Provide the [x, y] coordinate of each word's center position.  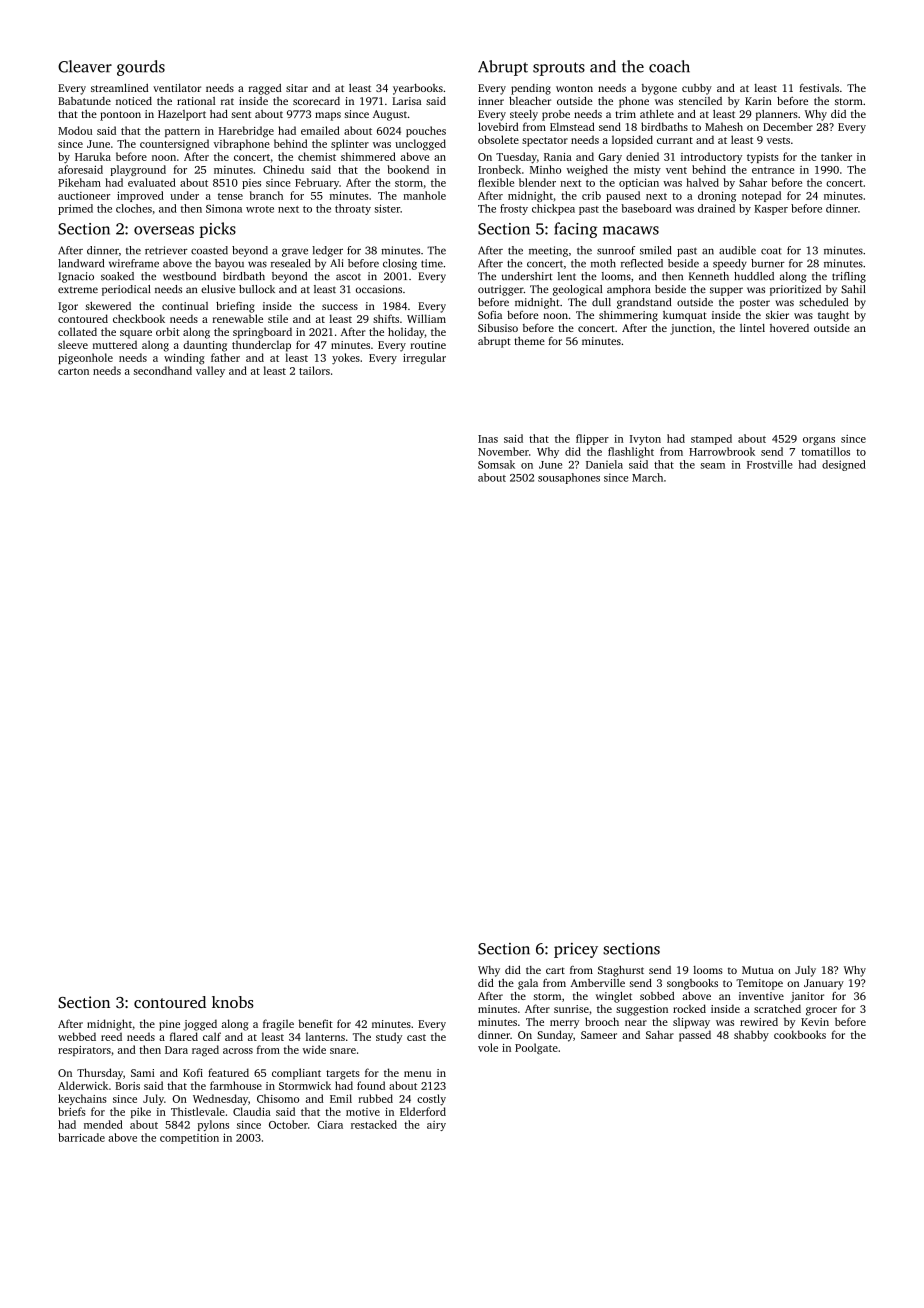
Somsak [496, 464]
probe [556, 115]
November [503, 451]
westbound [189, 276]
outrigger [501, 290]
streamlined [120, 88]
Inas [488, 439]
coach [669, 66]
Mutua [758, 970]
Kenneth [709, 276]
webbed [77, 1036]
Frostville [770, 464]
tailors [314, 370]
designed [844, 465]
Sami [143, 1073]
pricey [576, 950]
